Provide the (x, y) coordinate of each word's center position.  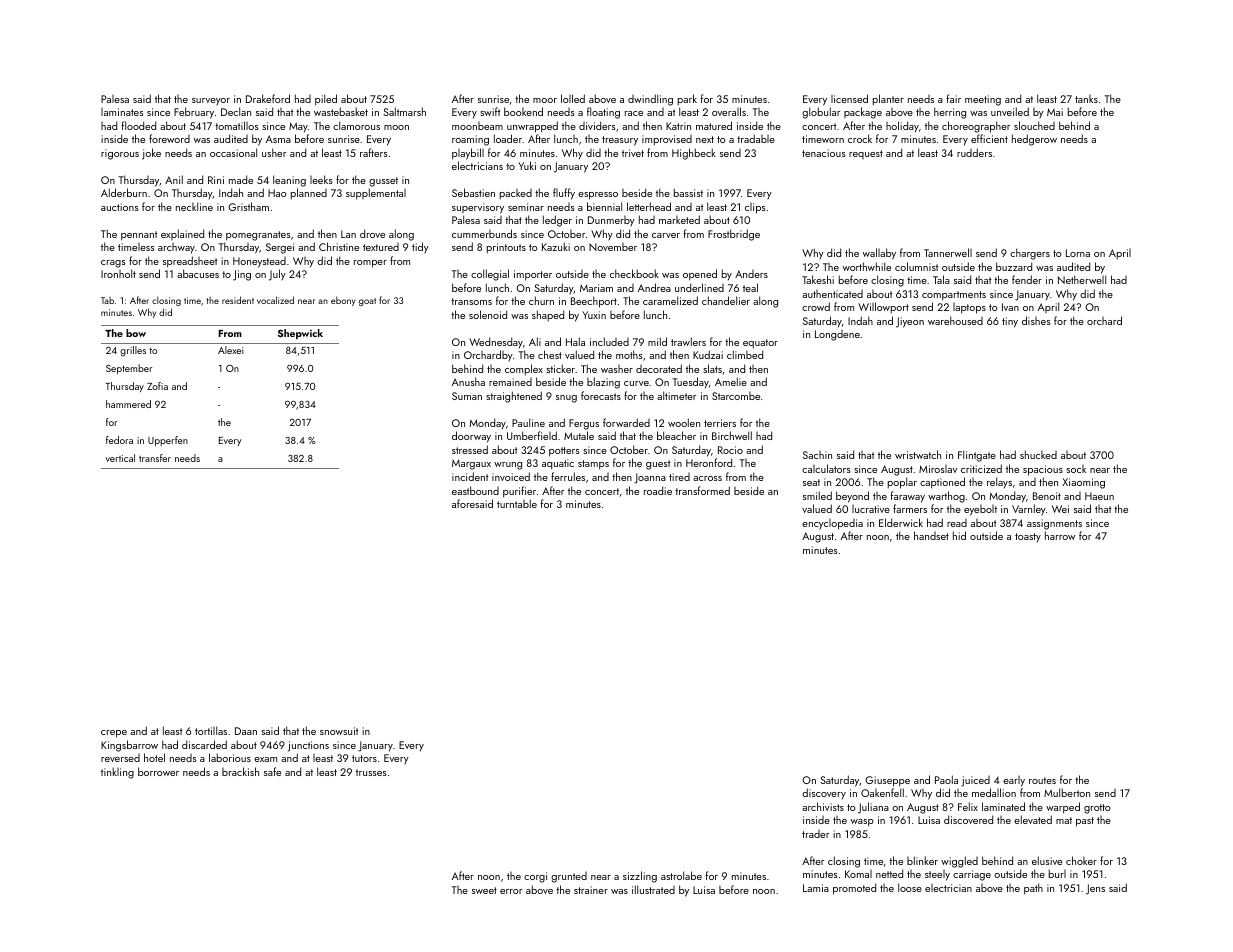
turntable (517, 503)
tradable (756, 138)
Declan (236, 111)
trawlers (688, 341)
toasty (1028, 537)
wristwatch (918, 454)
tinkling (117, 773)
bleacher (676, 435)
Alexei (231, 350)
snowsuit (339, 731)
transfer (155, 458)
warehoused (955, 320)
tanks (1086, 99)
